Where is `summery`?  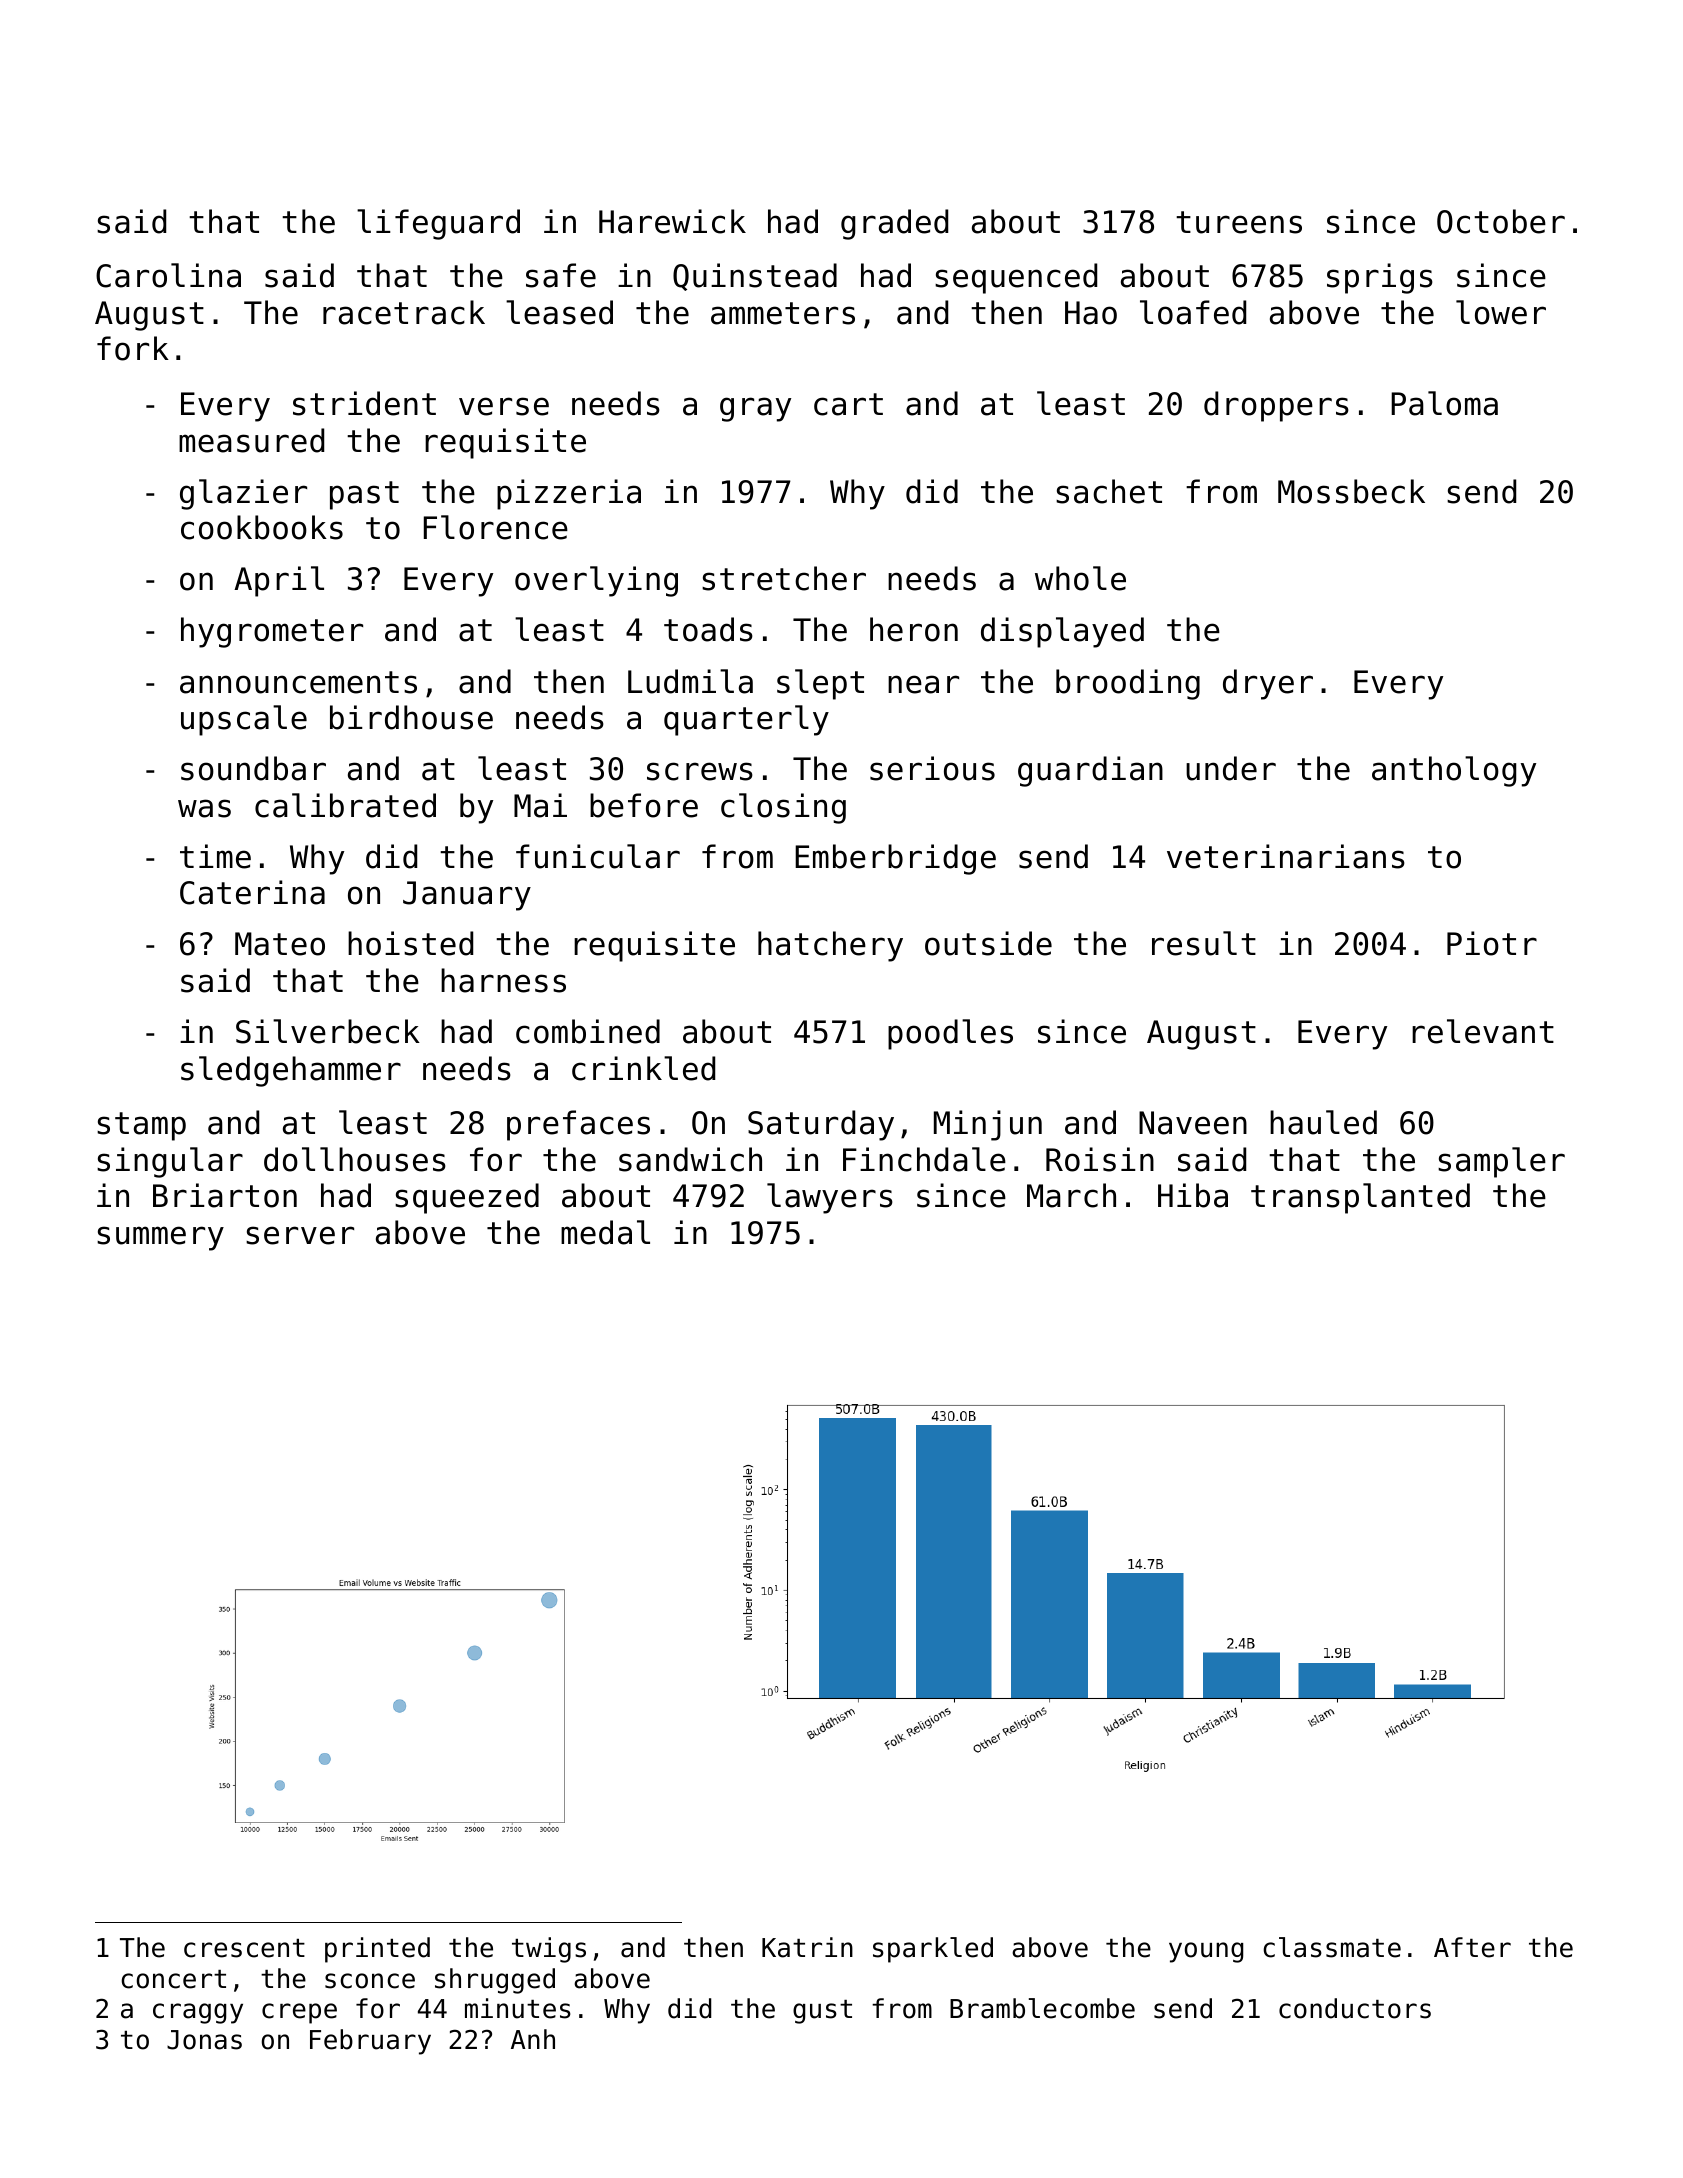
summery is located at coordinates (160, 1238).
